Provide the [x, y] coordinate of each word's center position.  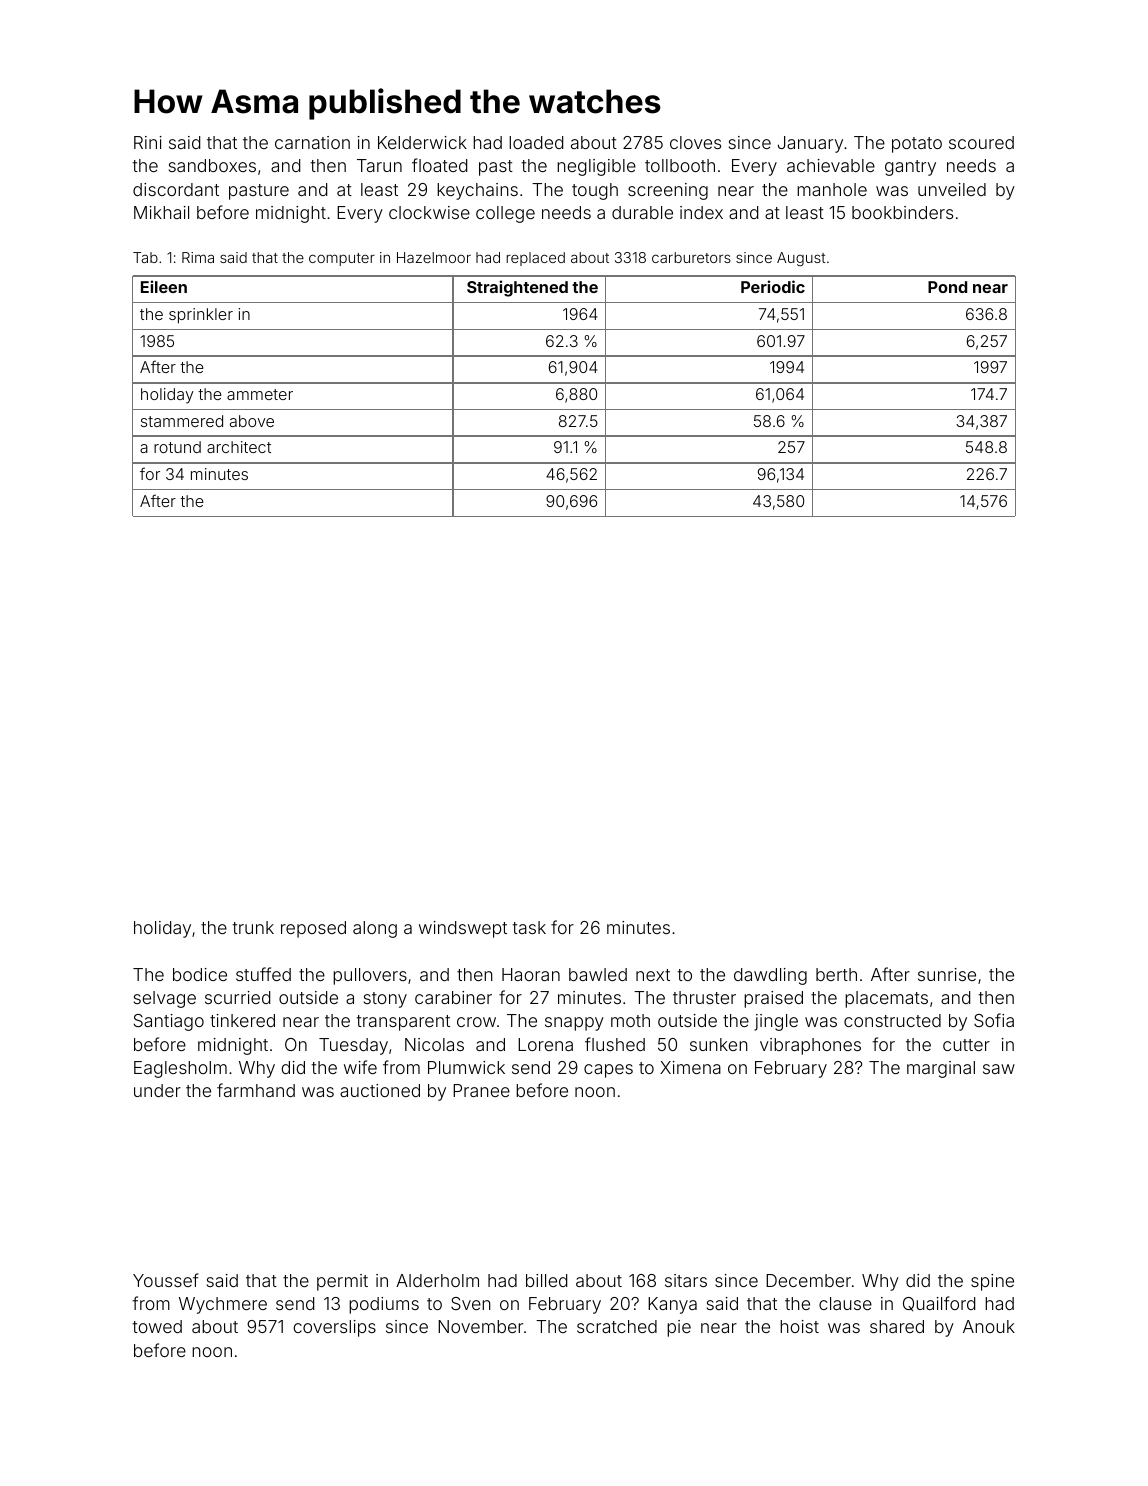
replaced [535, 259]
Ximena [690, 1067]
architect [239, 447]
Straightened [517, 288]
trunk [253, 927]
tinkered [242, 1020]
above [252, 421]
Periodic [773, 286]
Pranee [481, 1090]
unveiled [952, 189]
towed [157, 1326]
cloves [695, 142]
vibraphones [810, 1046]
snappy [574, 1024]
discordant [176, 189]
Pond [947, 287]
